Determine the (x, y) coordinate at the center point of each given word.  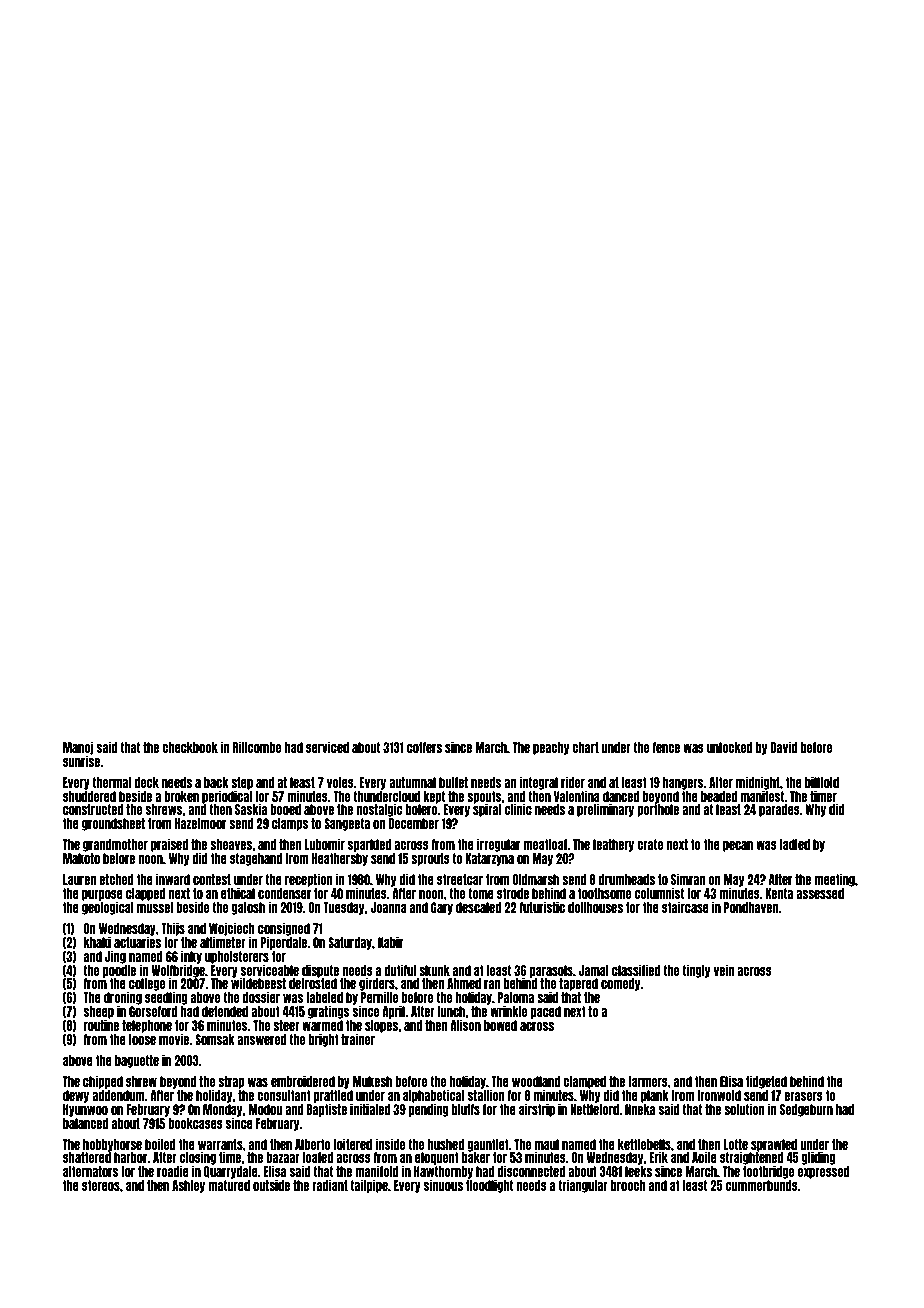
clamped (584, 1082)
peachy (551, 748)
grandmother (115, 845)
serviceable (270, 970)
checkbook (190, 747)
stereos (101, 1185)
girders (377, 984)
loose (142, 1039)
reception (308, 880)
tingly (696, 971)
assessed (820, 893)
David (784, 747)
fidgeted (766, 1082)
